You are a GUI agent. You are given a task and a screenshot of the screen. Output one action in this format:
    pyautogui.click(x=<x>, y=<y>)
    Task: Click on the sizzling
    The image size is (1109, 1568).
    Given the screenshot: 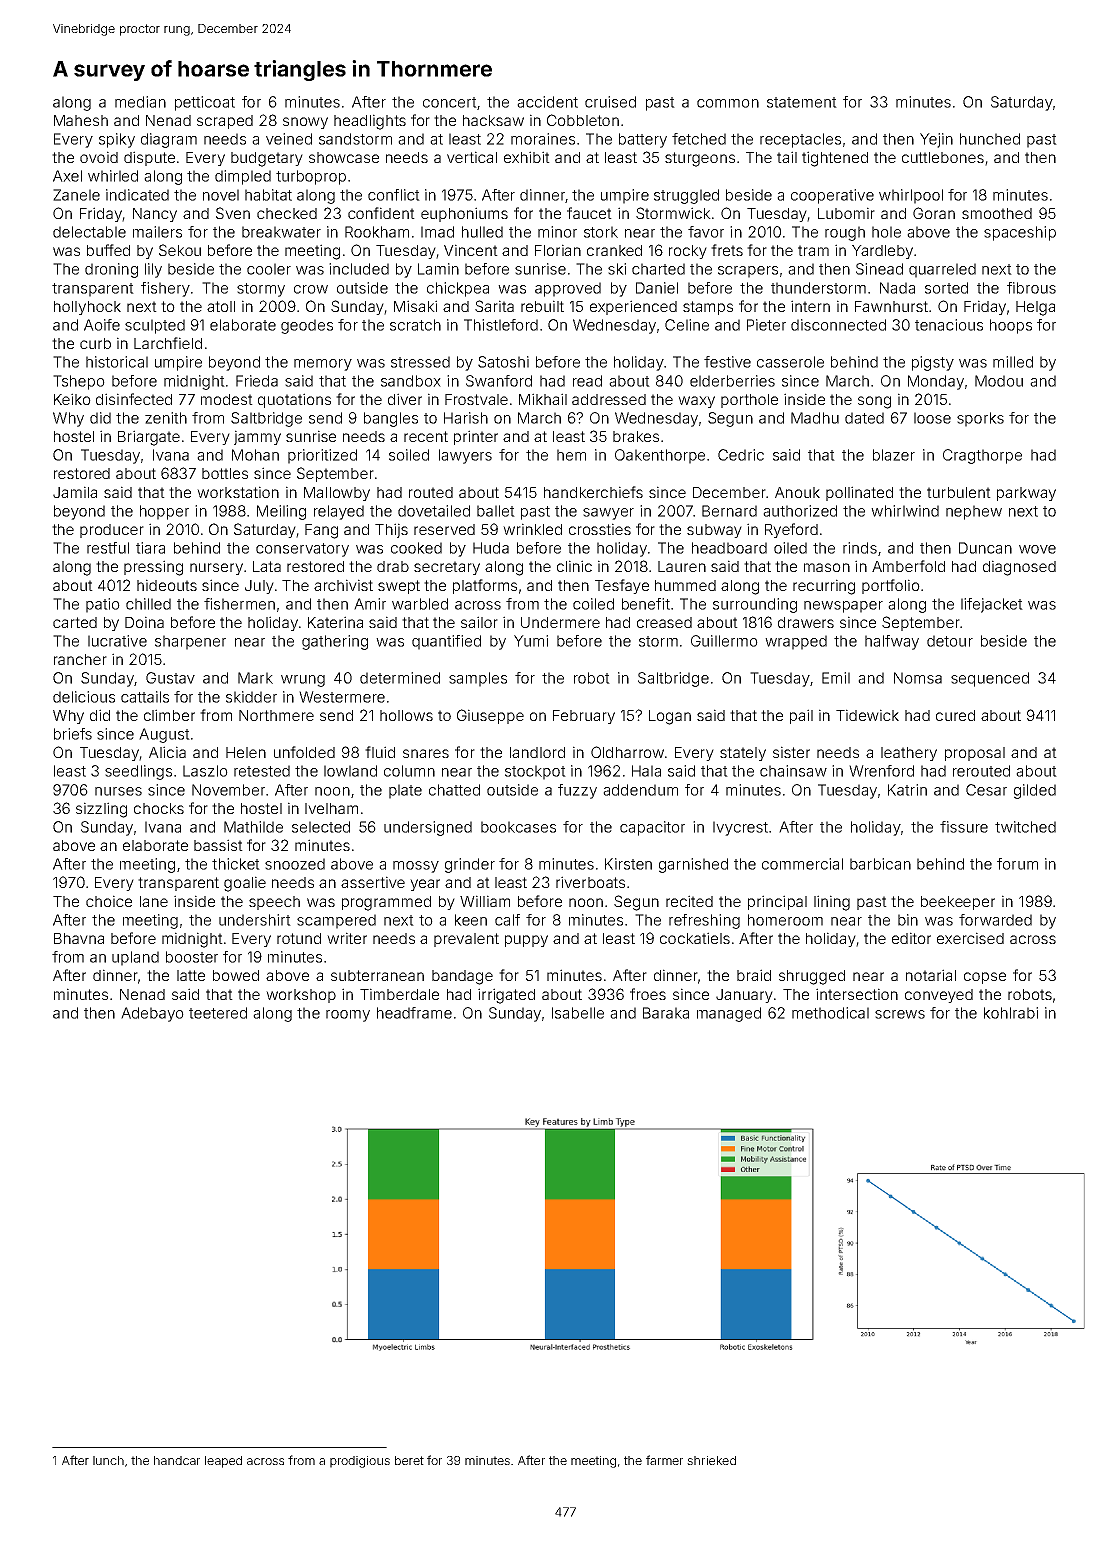 What is the action you would take?
    pyautogui.click(x=101, y=810)
